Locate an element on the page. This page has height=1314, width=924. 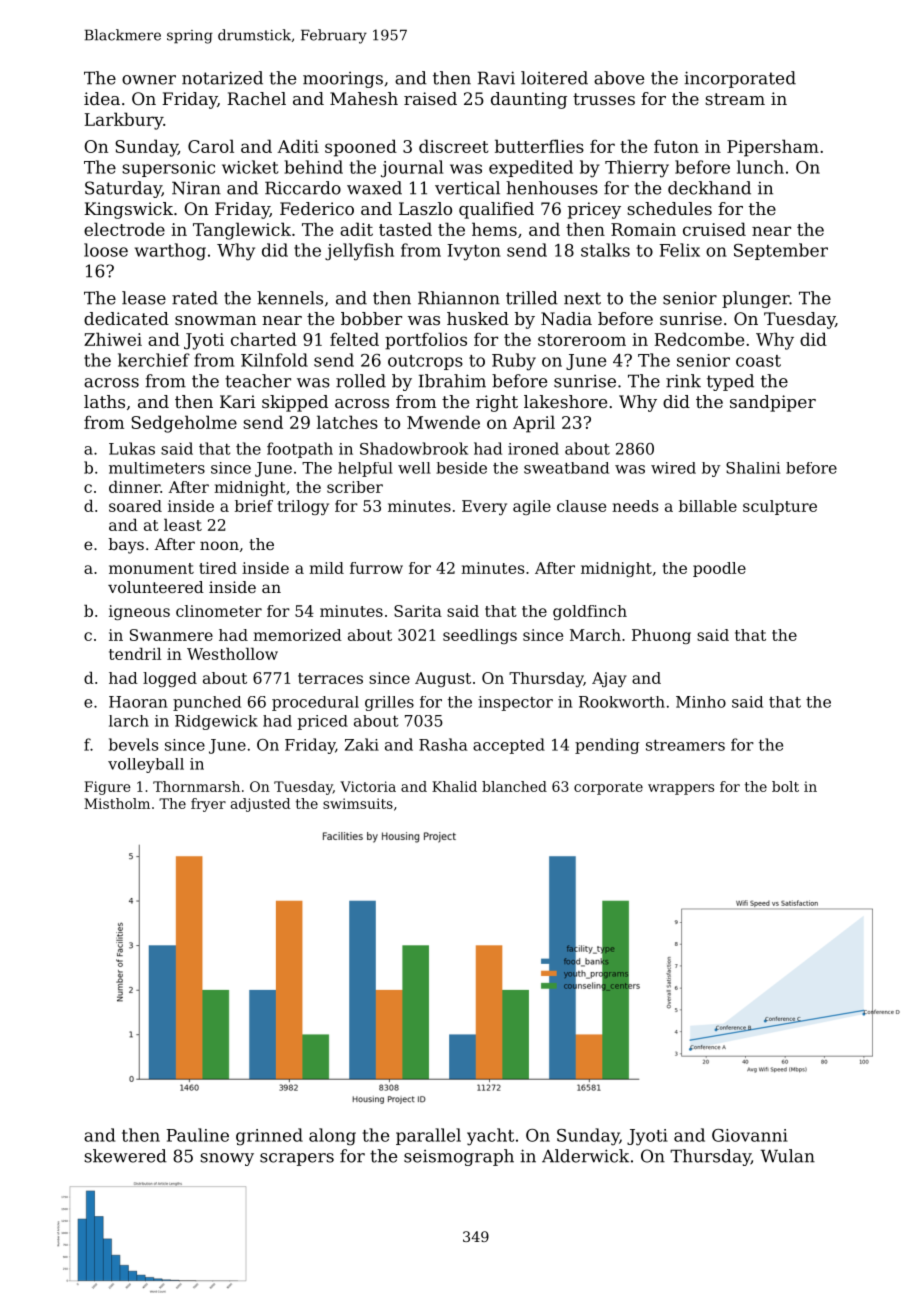
Laszlo is located at coordinates (425, 208).
